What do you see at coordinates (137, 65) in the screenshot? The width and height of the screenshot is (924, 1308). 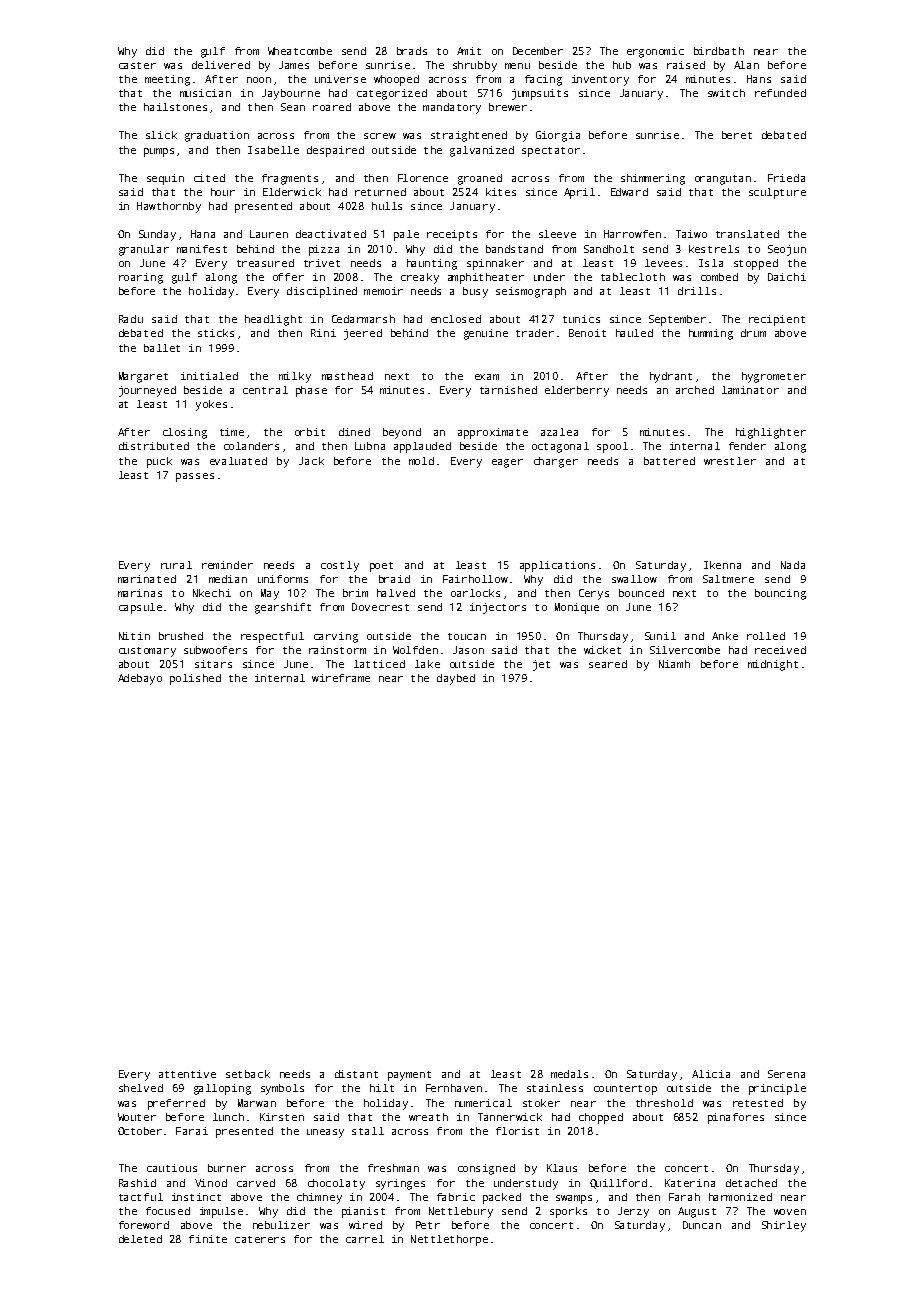 I see `caster` at bounding box center [137, 65].
